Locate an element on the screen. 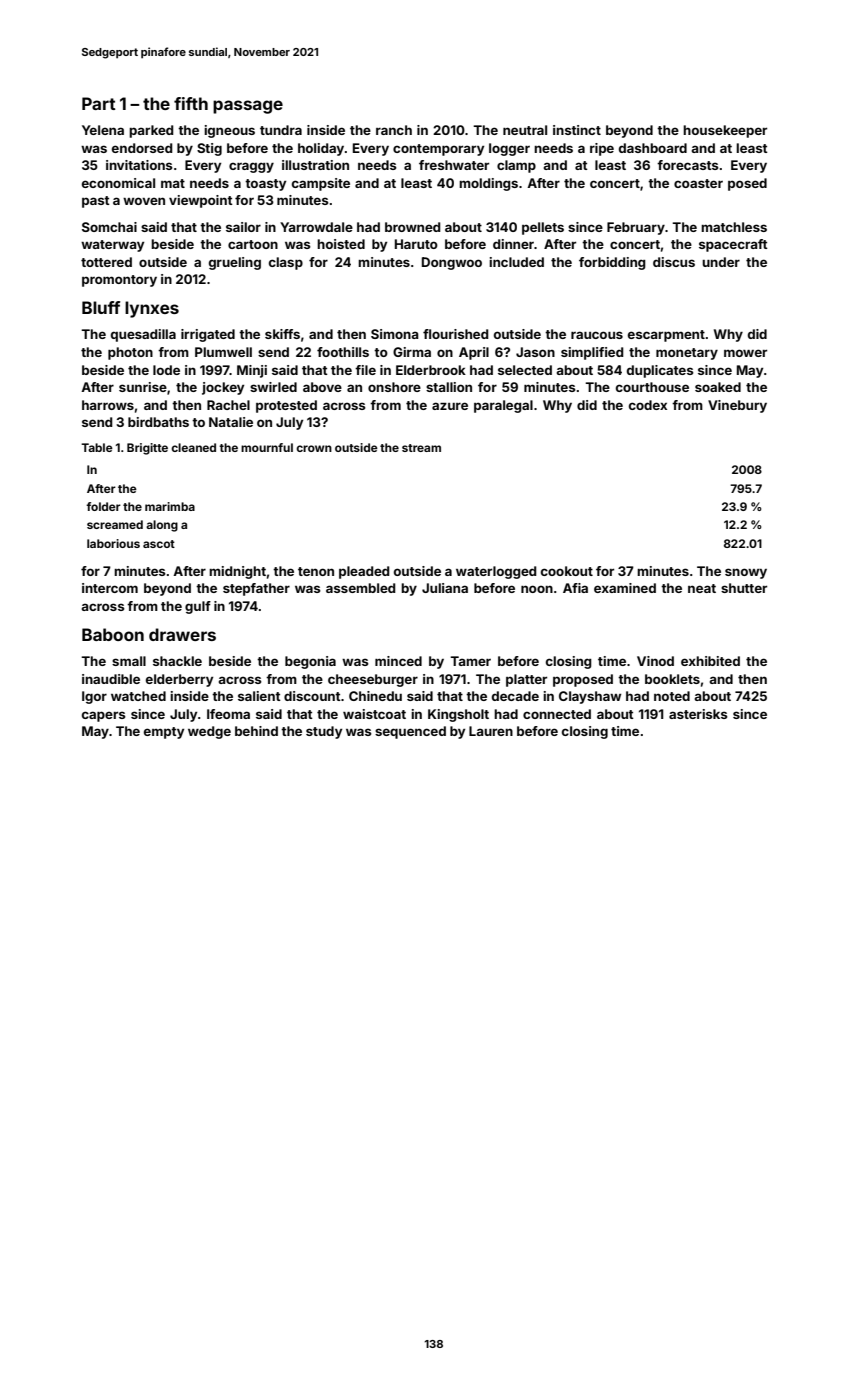  pleaded is located at coordinates (364, 572).
